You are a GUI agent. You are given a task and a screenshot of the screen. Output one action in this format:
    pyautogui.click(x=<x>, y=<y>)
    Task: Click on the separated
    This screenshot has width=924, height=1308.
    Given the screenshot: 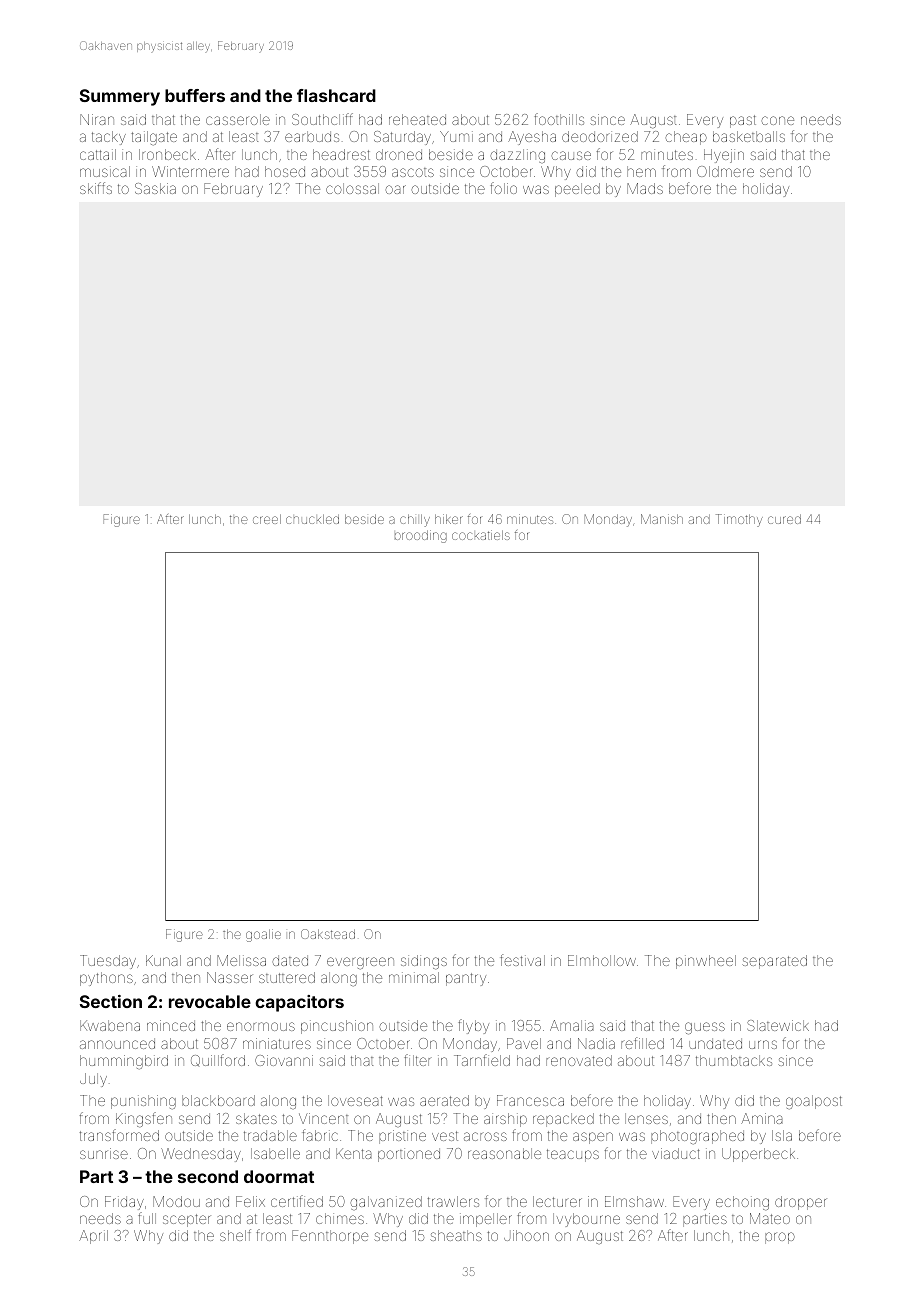 What is the action you would take?
    pyautogui.click(x=774, y=962)
